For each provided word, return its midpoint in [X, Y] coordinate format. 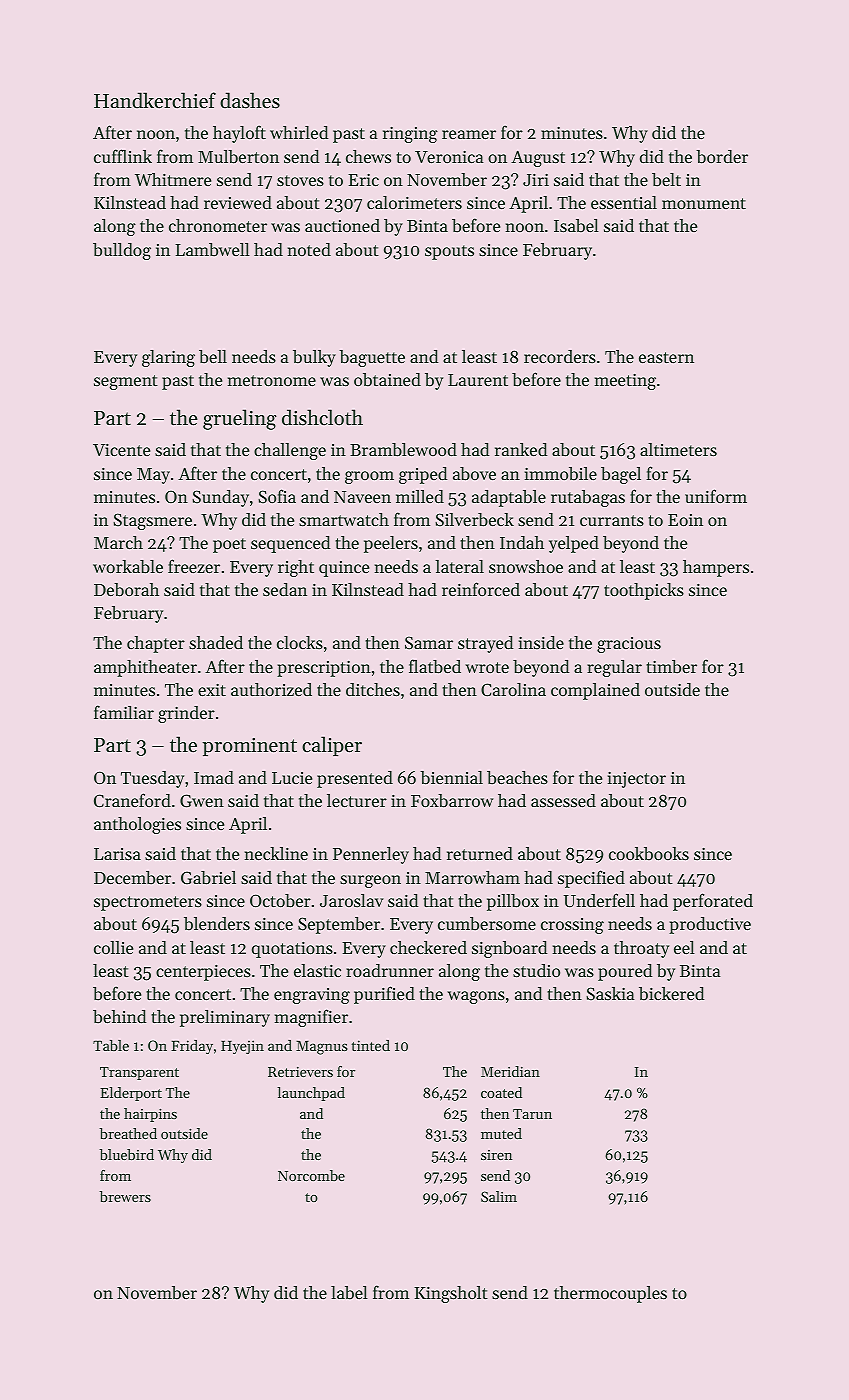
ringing [410, 135]
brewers [125, 1196]
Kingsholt [451, 1294]
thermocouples [610, 1294]
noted [309, 249]
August [538, 159]
